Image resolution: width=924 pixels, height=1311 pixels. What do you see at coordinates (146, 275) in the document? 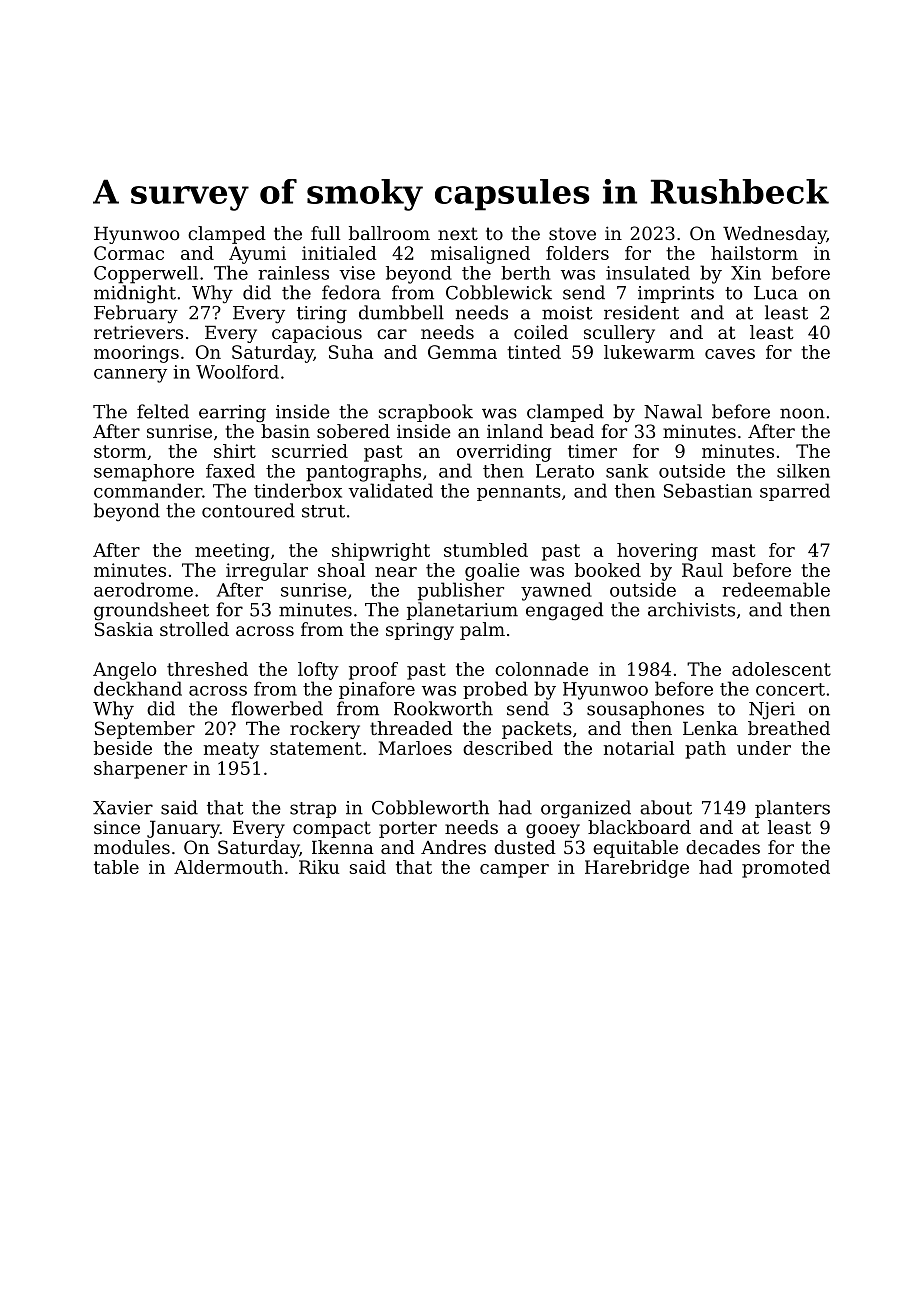
I see `Copperwell` at bounding box center [146, 275].
